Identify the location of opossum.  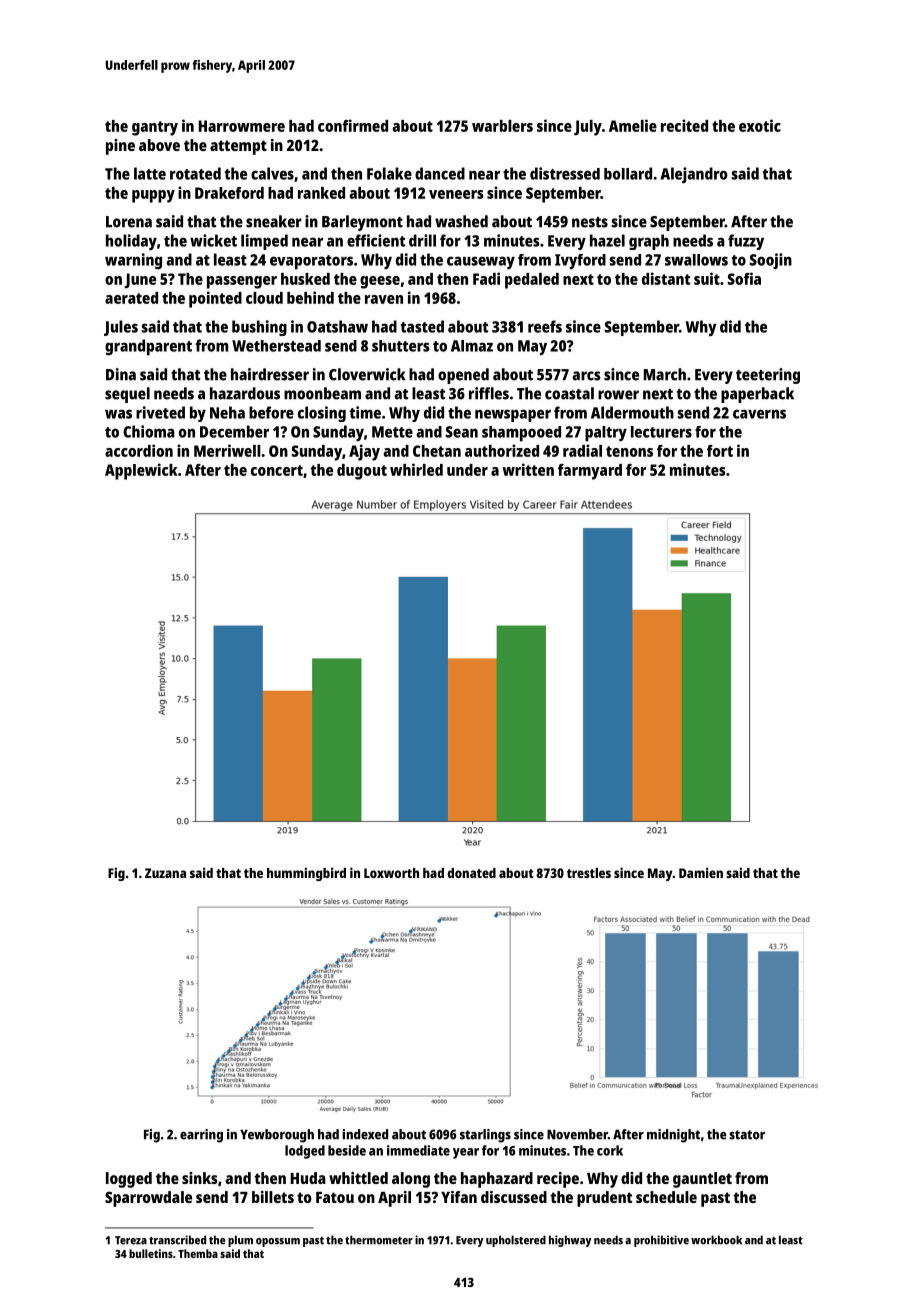
(278, 1242).
